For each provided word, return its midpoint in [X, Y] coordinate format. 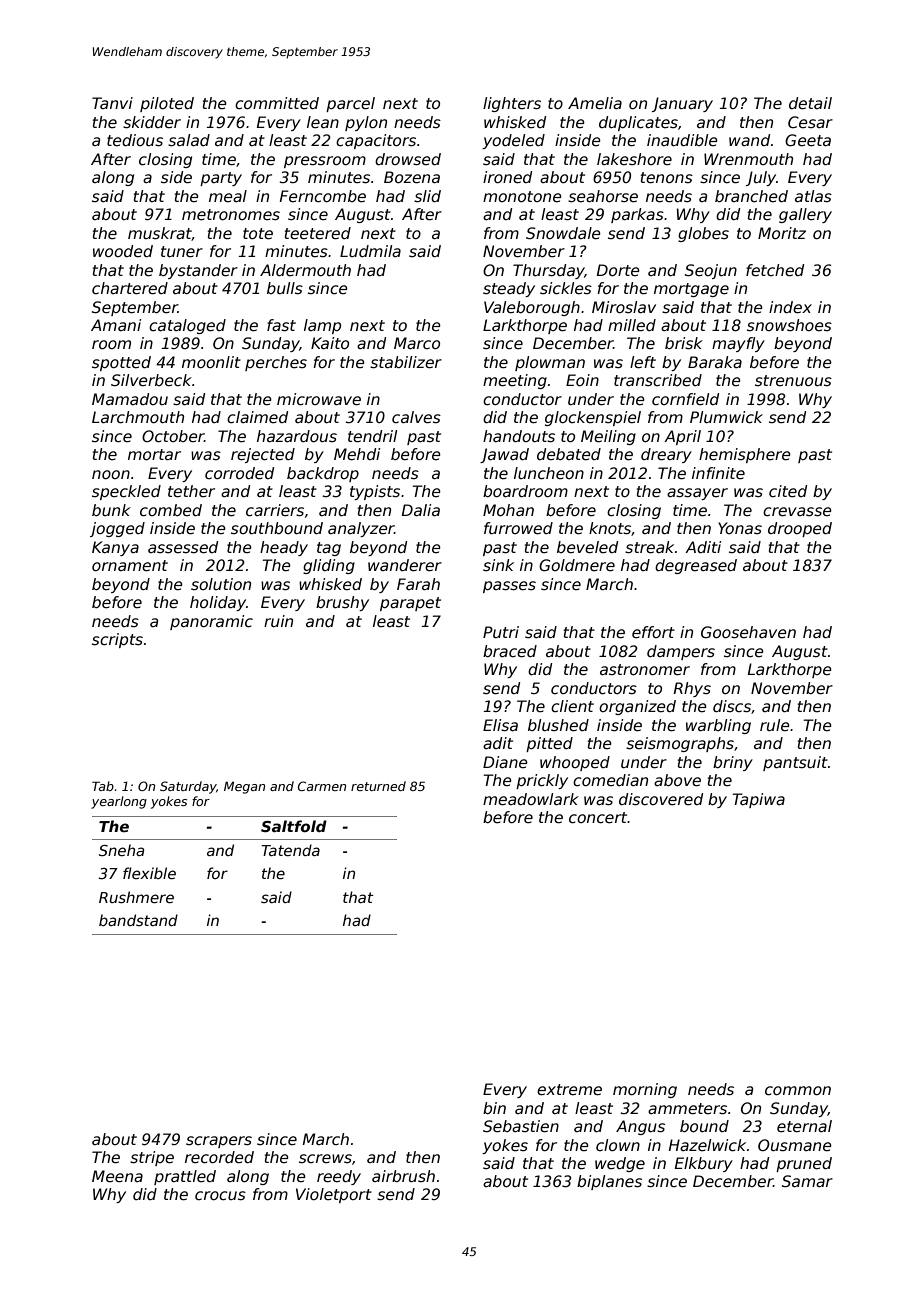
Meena [117, 1176]
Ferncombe [323, 196]
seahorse [603, 196]
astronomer [645, 670]
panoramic [211, 622]
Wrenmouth [748, 159]
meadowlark [531, 799]
